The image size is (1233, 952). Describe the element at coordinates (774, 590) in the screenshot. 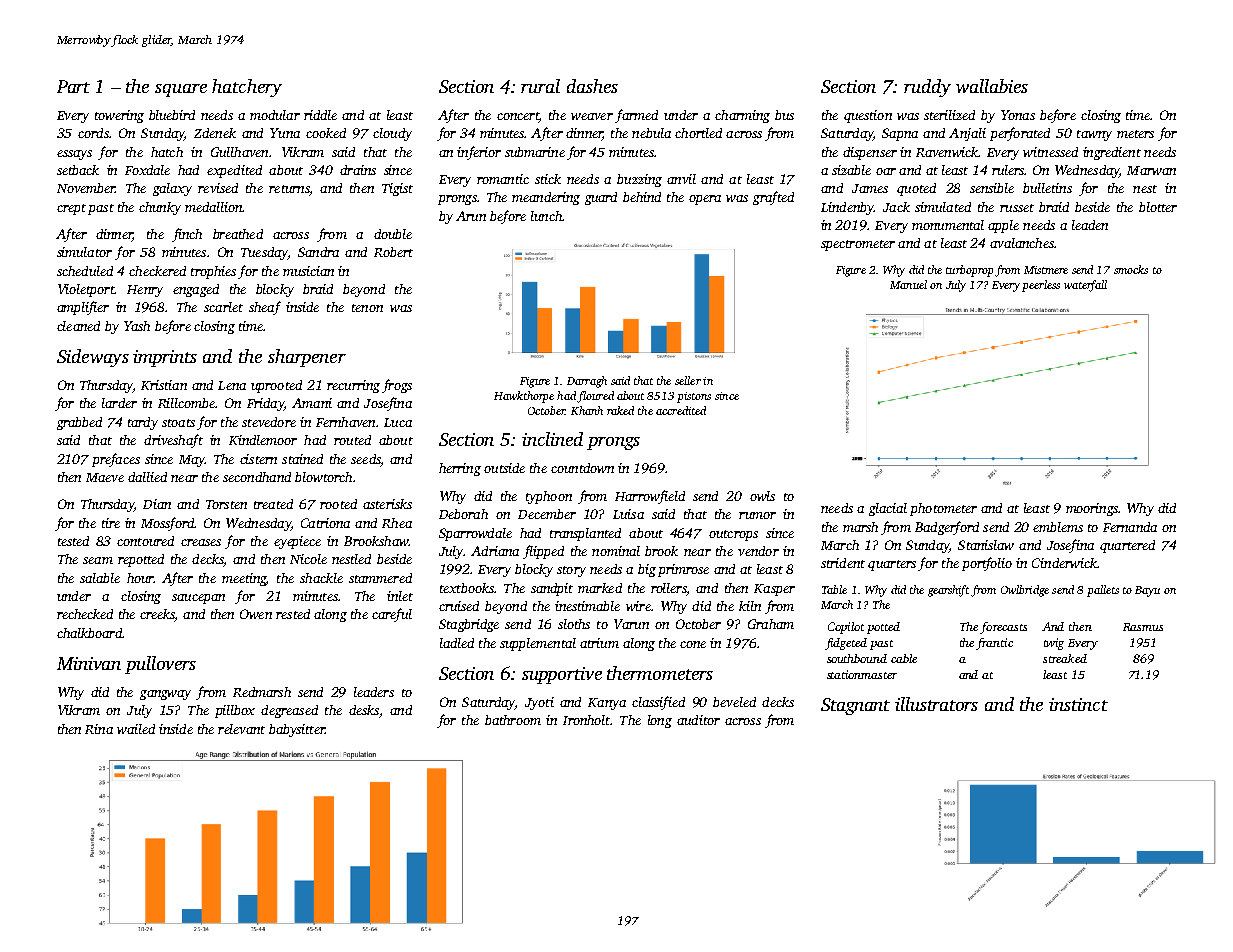

I see `Kasper` at that location.
